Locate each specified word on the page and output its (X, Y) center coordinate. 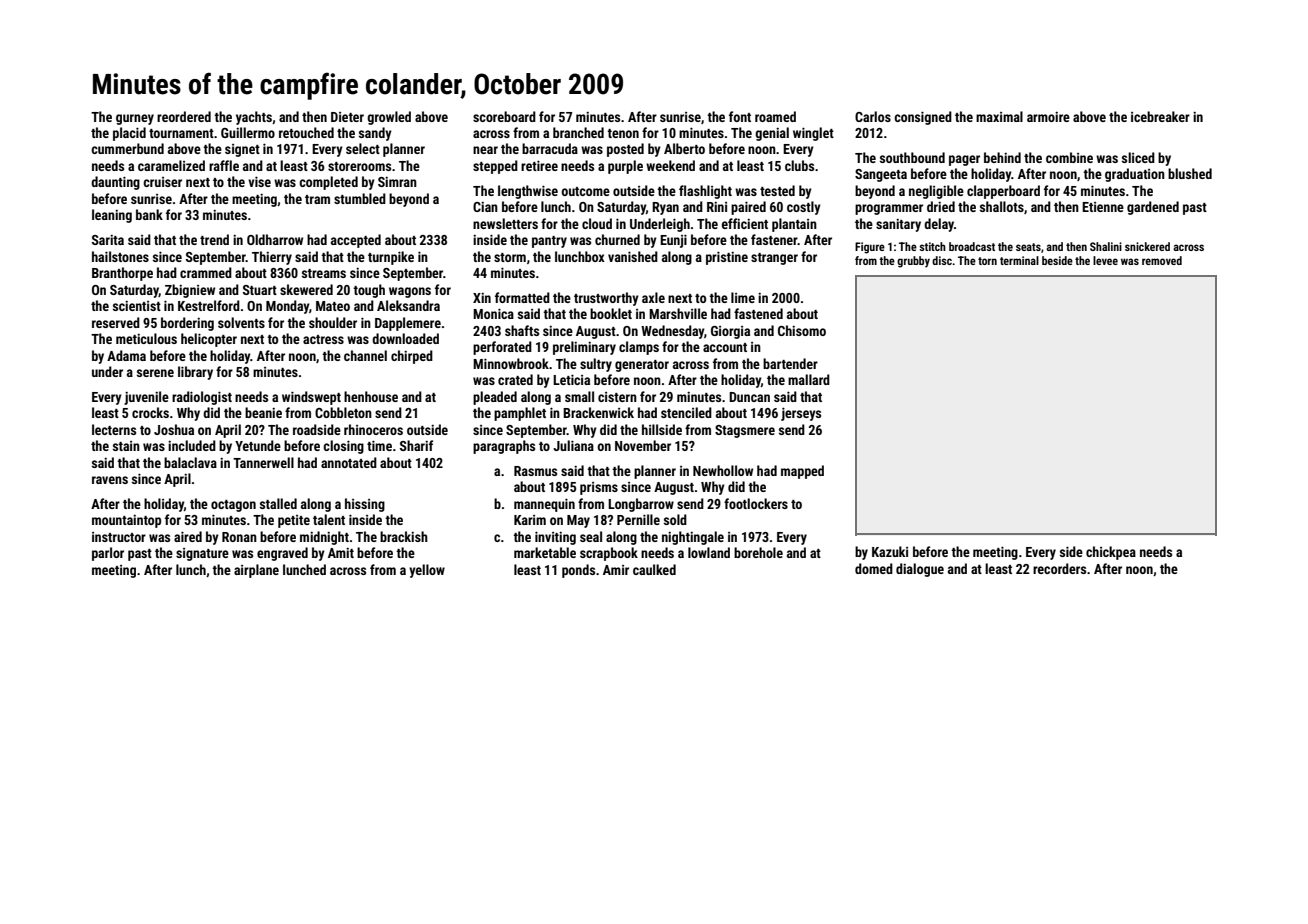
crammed (206, 272)
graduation (1135, 175)
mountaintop (126, 521)
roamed (775, 116)
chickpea (1111, 553)
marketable (545, 552)
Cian (485, 207)
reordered (184, 116)
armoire (1048, 117)
